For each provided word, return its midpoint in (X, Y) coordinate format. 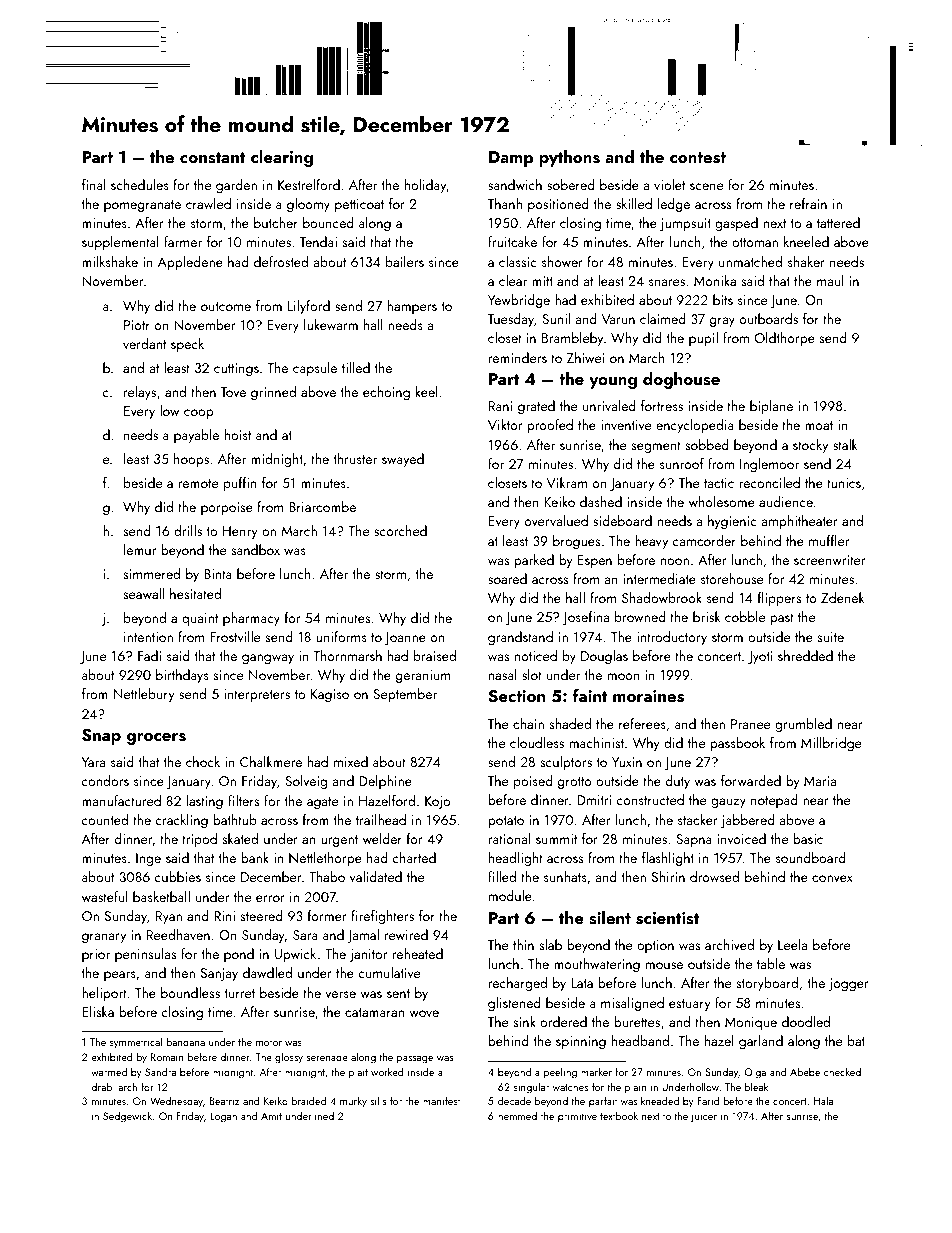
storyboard (767, 984)
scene (706, 186)
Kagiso (330, 695)
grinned (273, 393)
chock (203, 761)
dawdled (267, 972)
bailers (405, 261)
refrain (808, 203)
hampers (412, 307)
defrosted (281, 261)
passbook (737, 744)
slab (550, 944)
